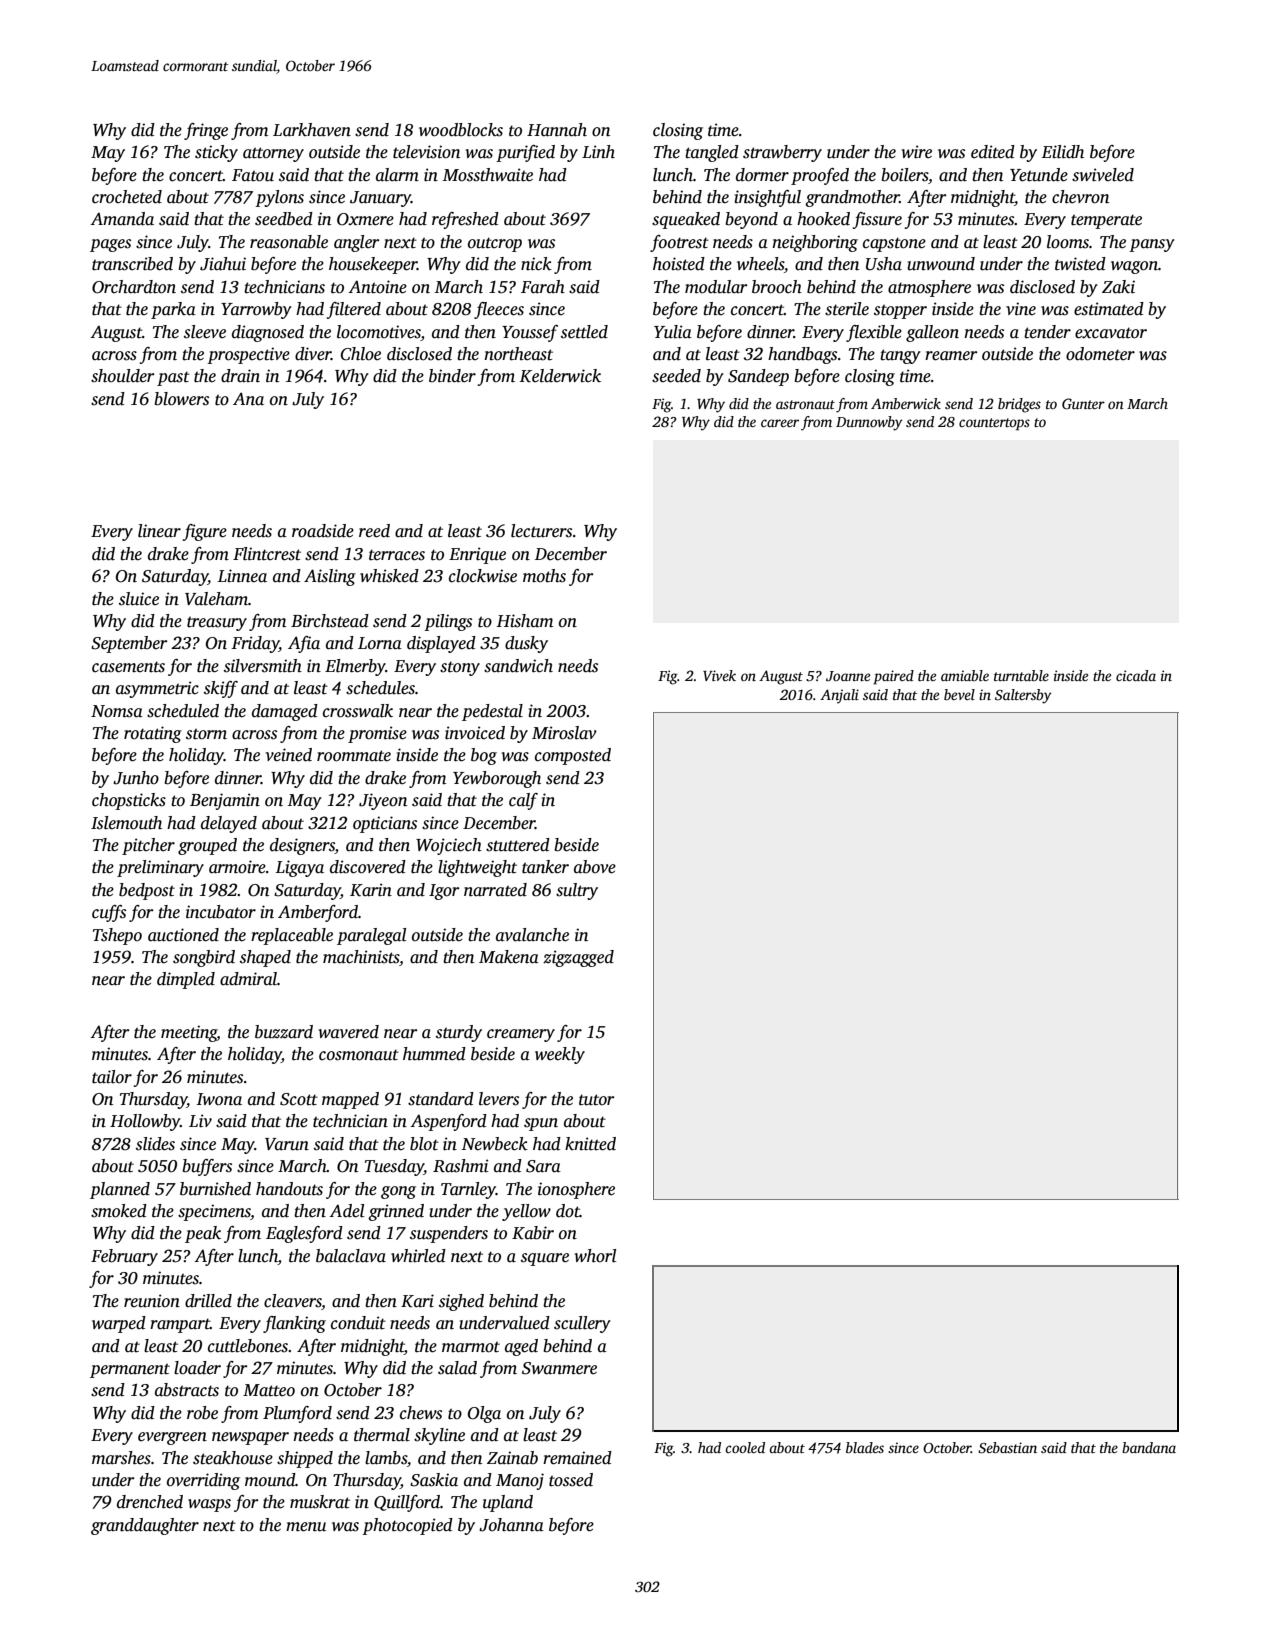  What do you see at coordinates (145, 1526) in the screenshot?
I see `granddaughter` at bounding box center [145, 1526].
